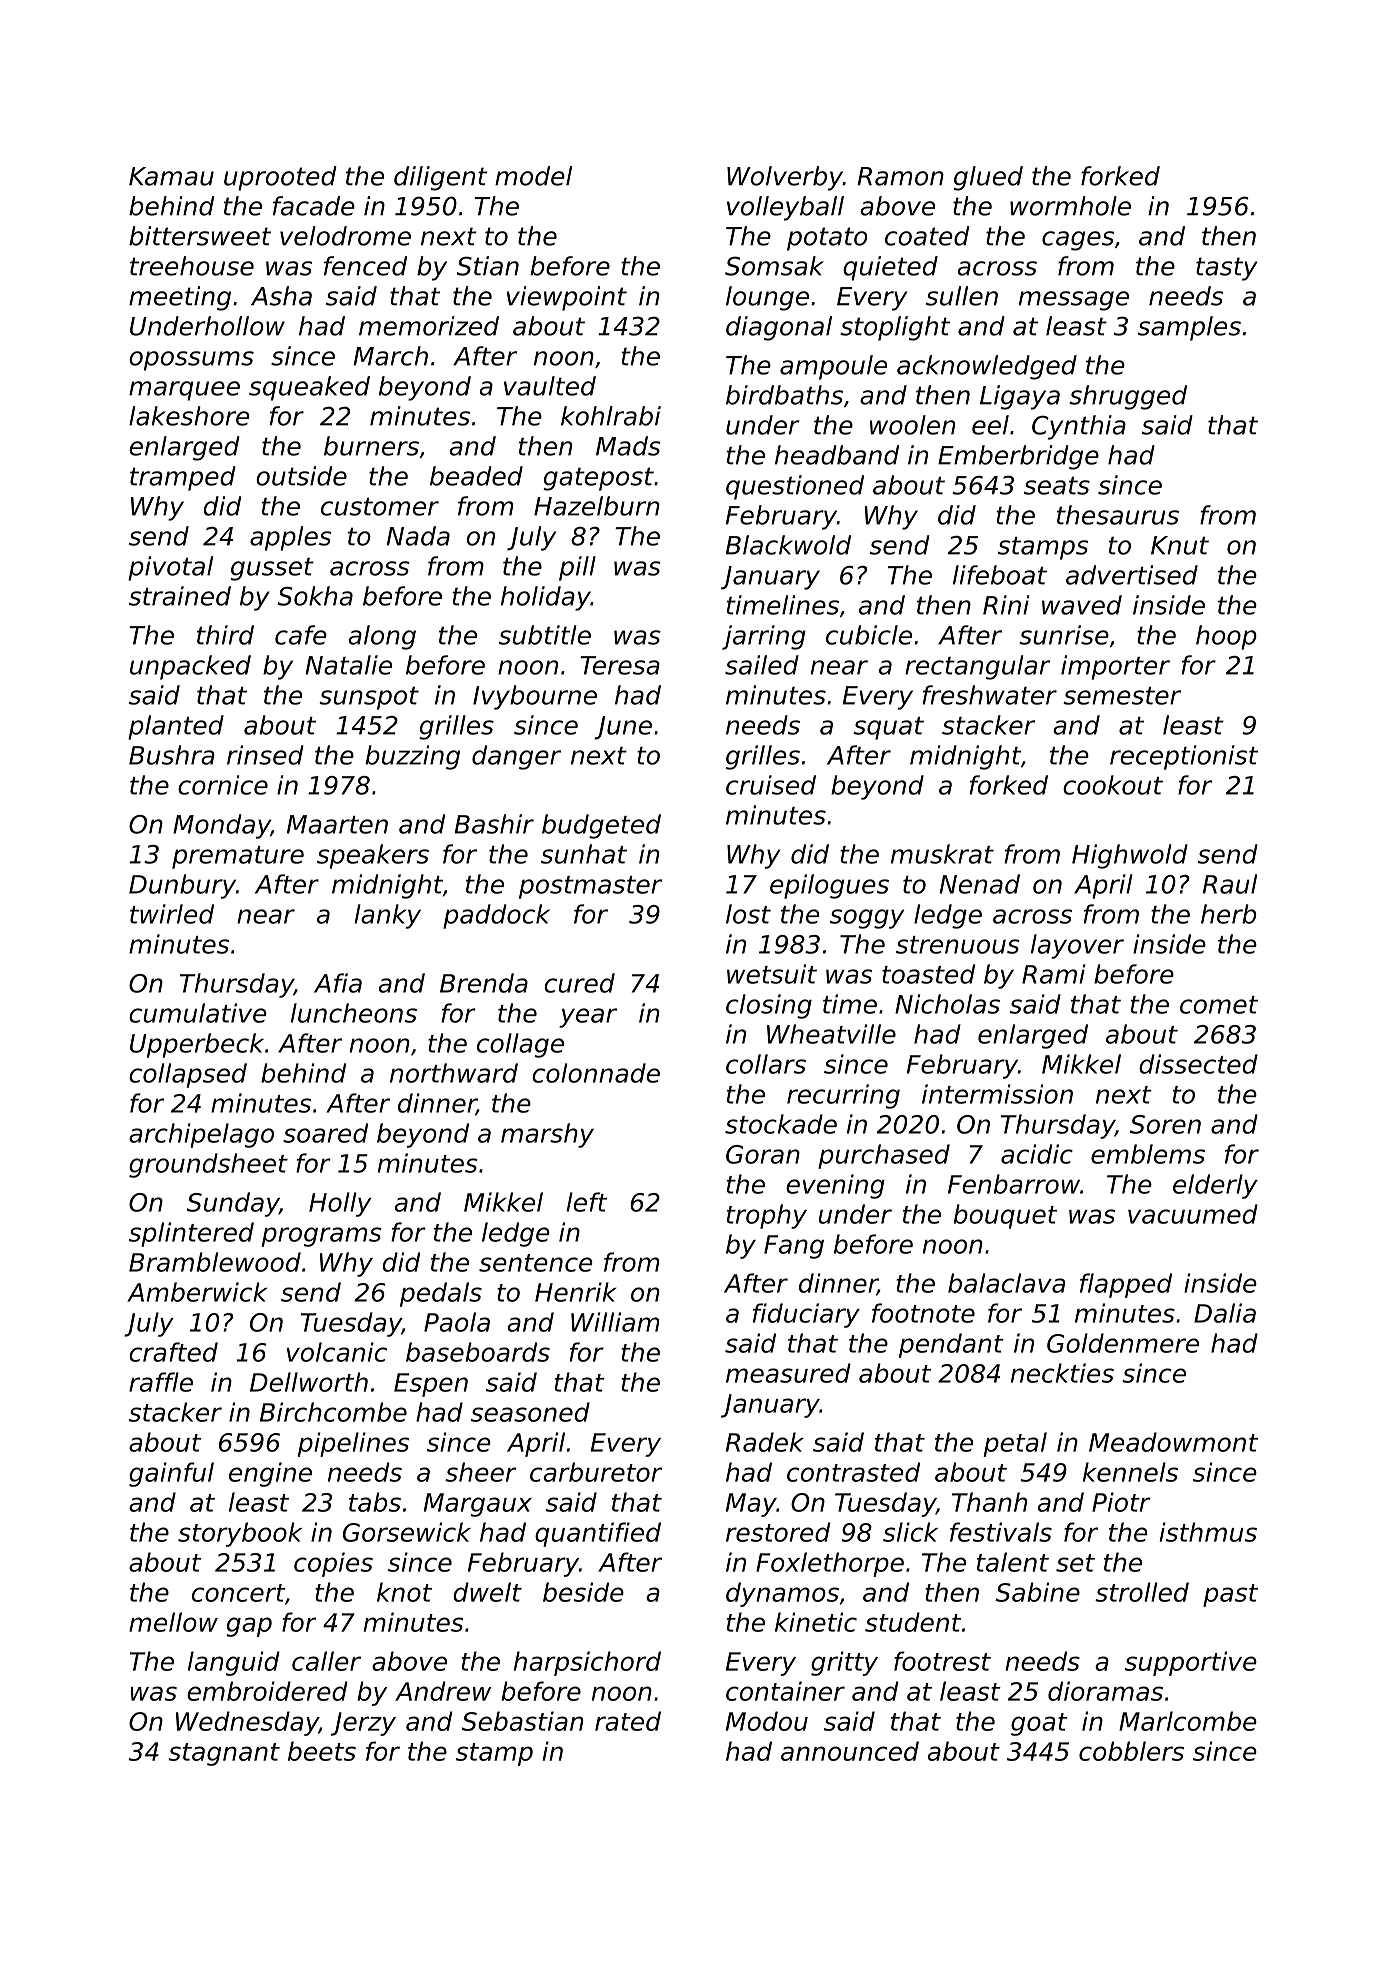 Image resolution: width=1386 pixels, height=1969 pixels. Describe the element at coordinates (837, 455) in the document. I see `headband` at that location.
